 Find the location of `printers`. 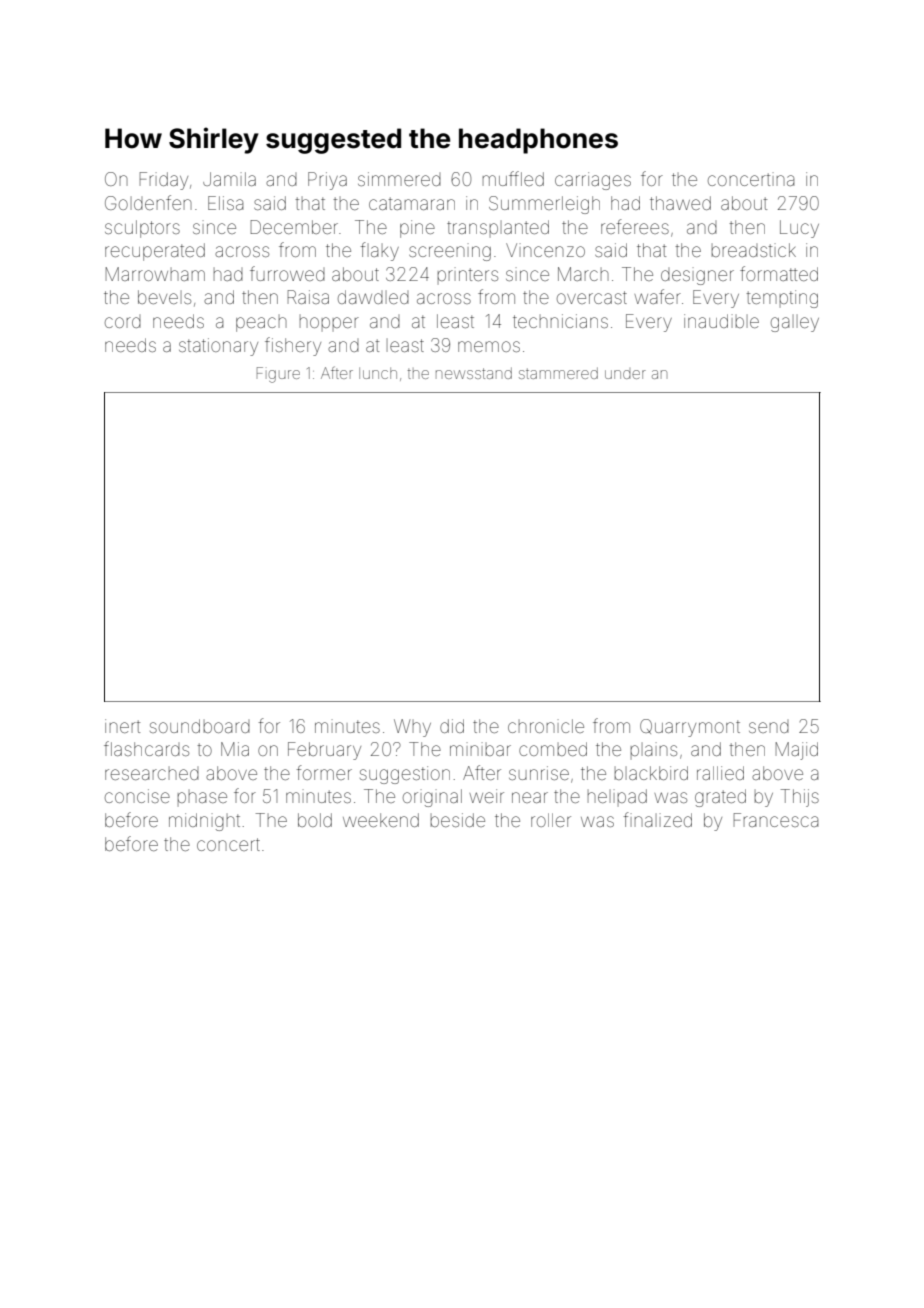

printers is located at coordinates (468, 275).
